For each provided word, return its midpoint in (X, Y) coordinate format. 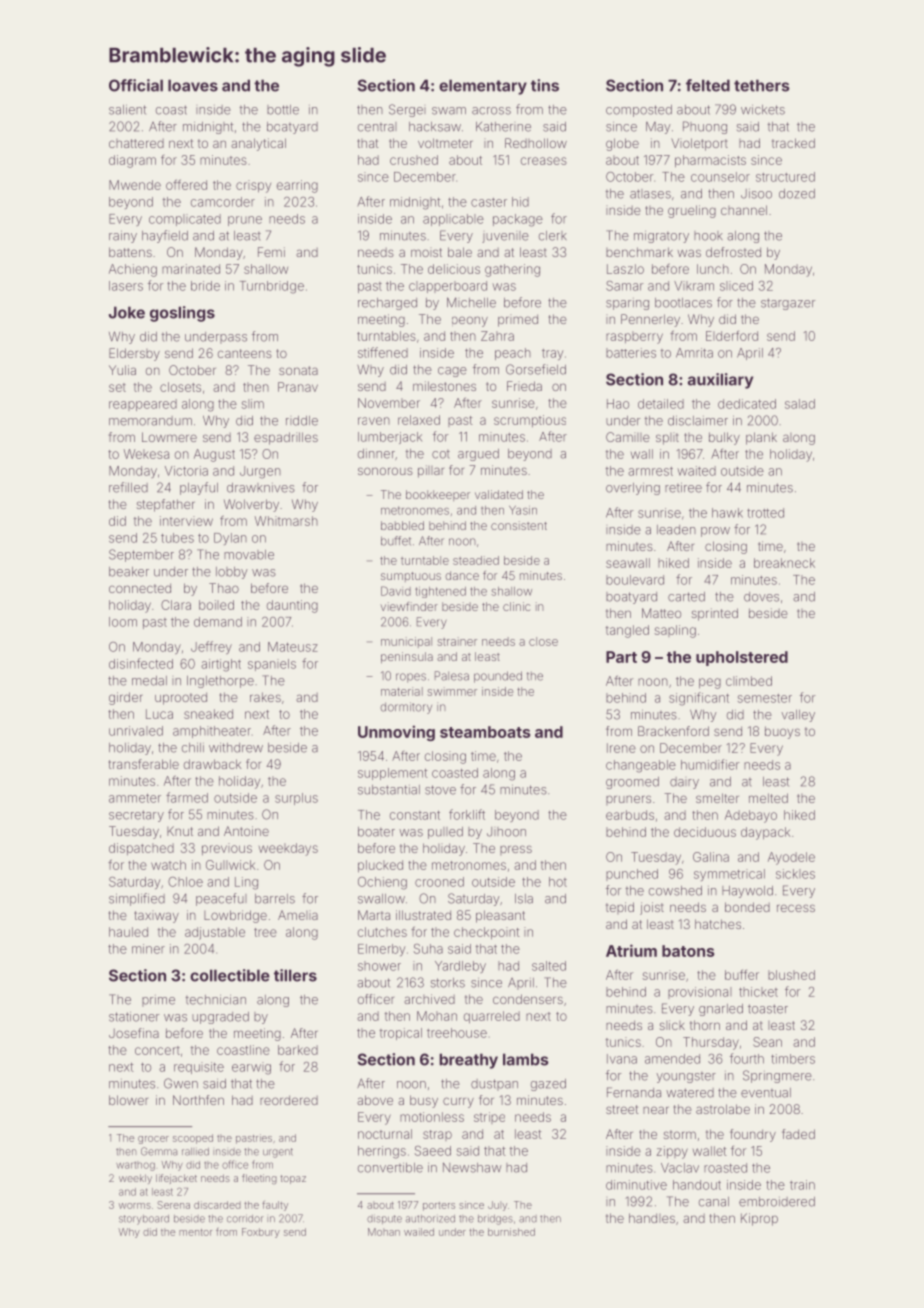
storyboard (144, 1220)
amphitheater (212, 732)
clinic (516, 606)
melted (768, 798)
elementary (483, 87)
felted (708, 85)
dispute (384, 1219)
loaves (193, 85)
